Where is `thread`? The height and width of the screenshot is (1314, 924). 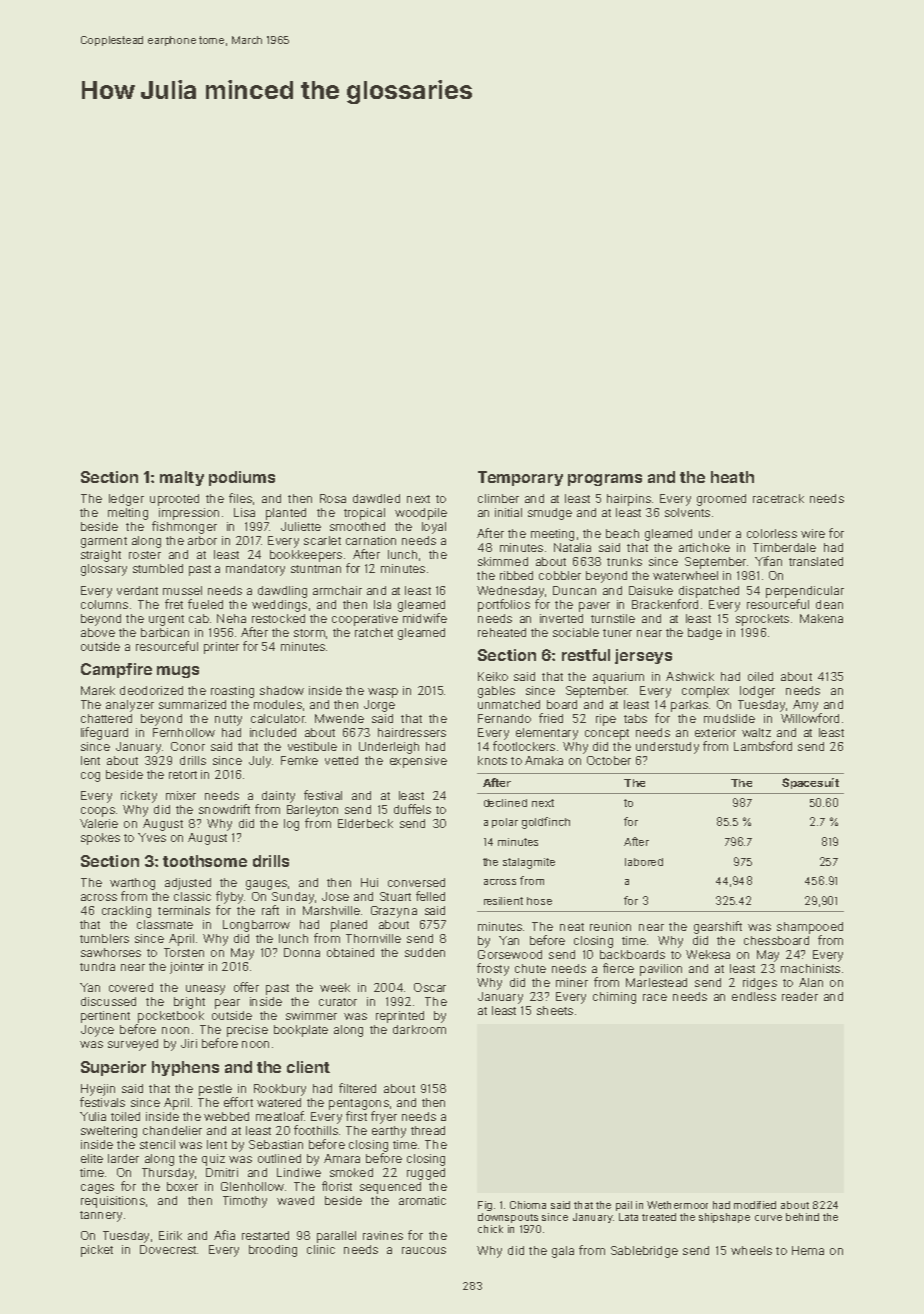 thread is located at coordinates (428, 1130).
